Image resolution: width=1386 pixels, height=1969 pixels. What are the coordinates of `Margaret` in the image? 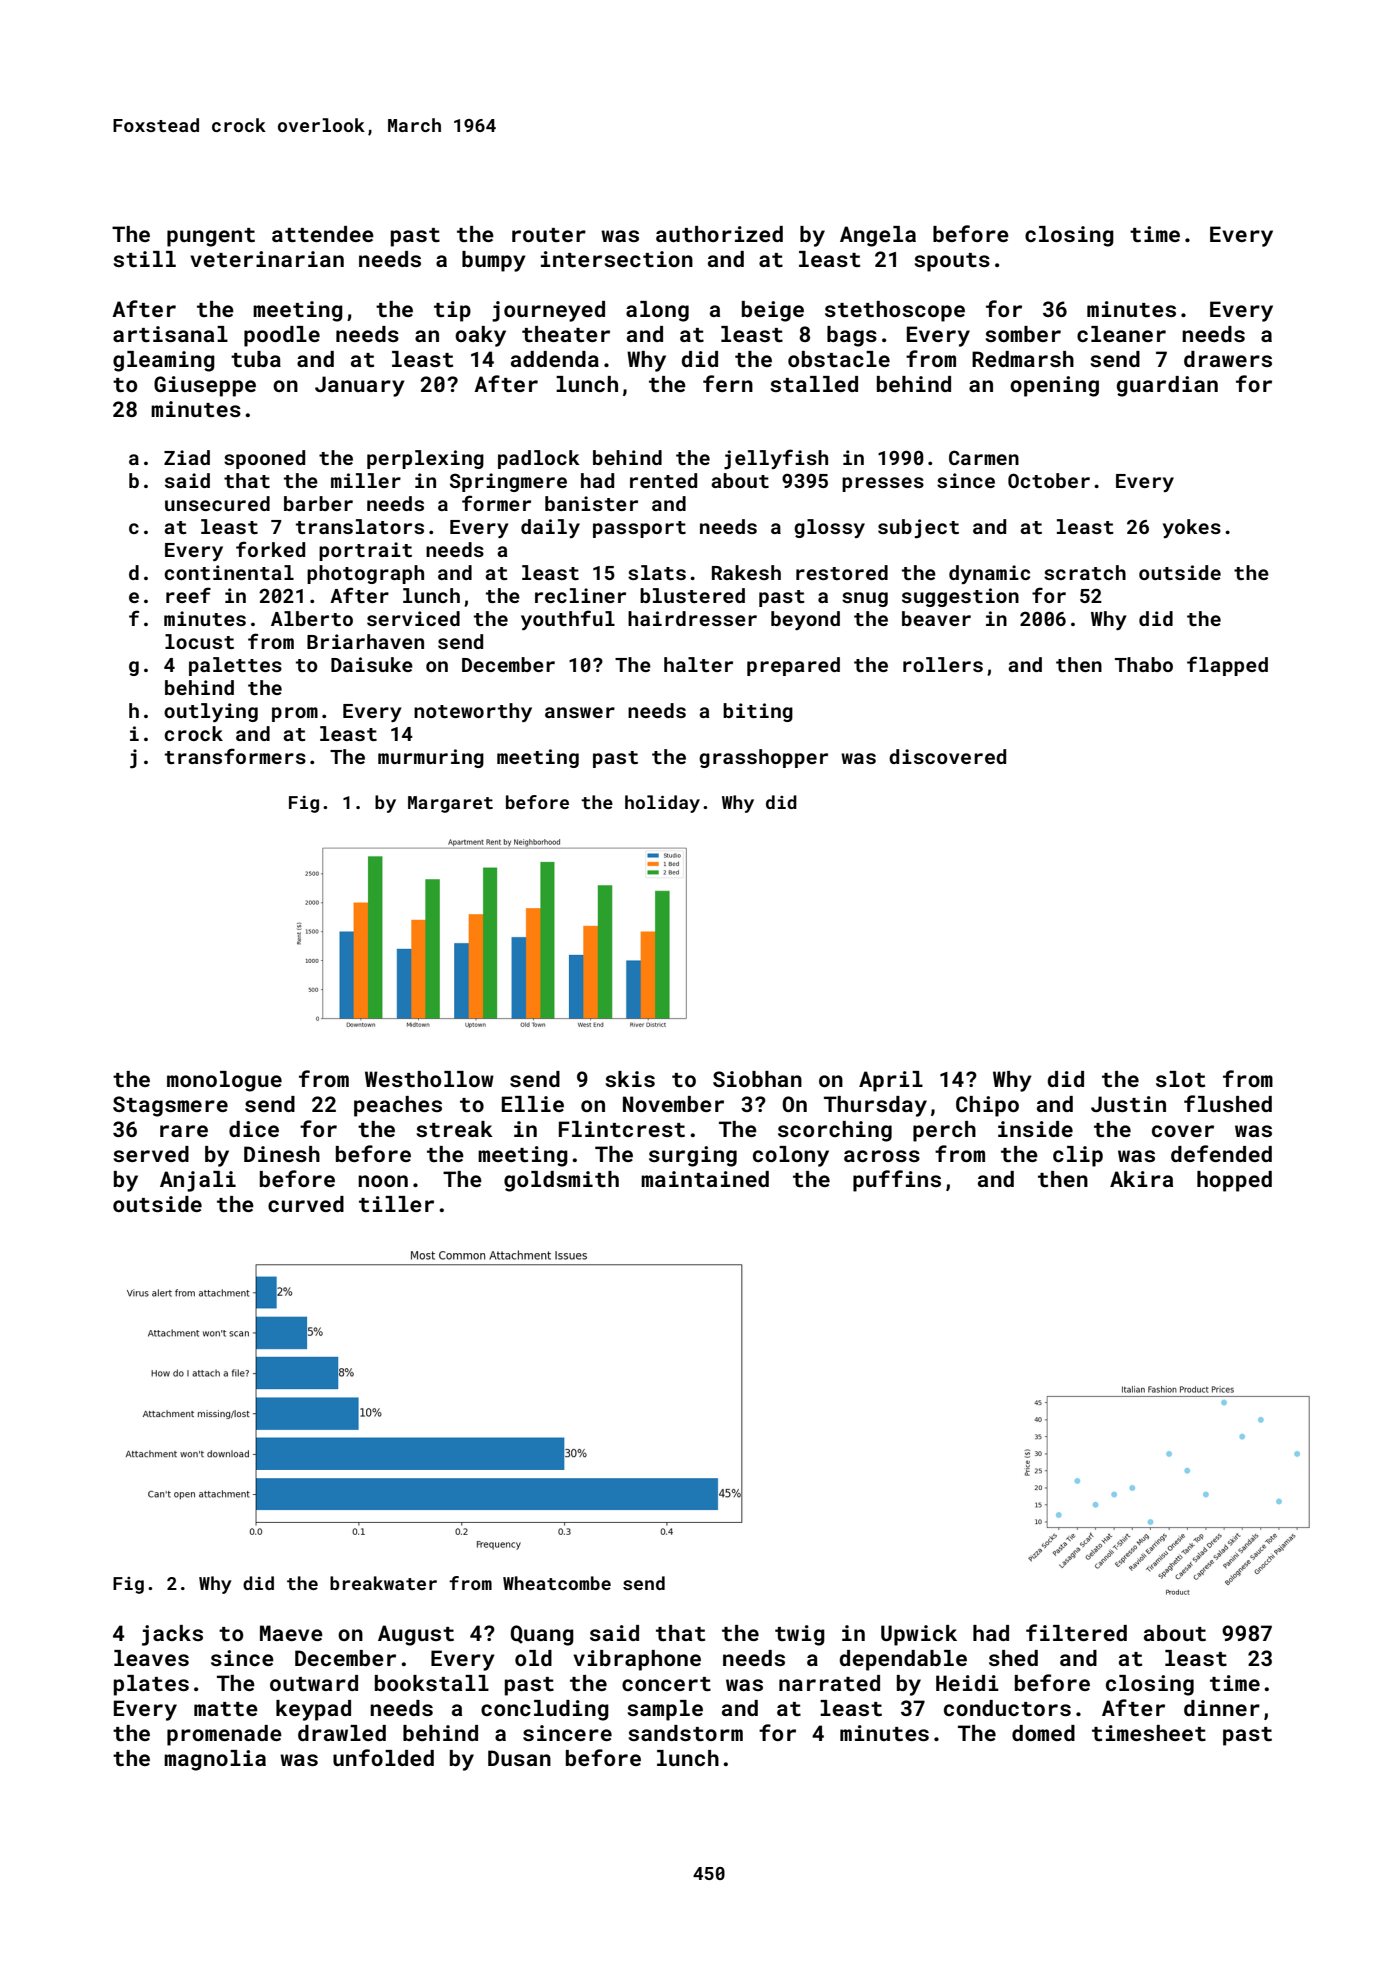 It's located at (450, 804).
